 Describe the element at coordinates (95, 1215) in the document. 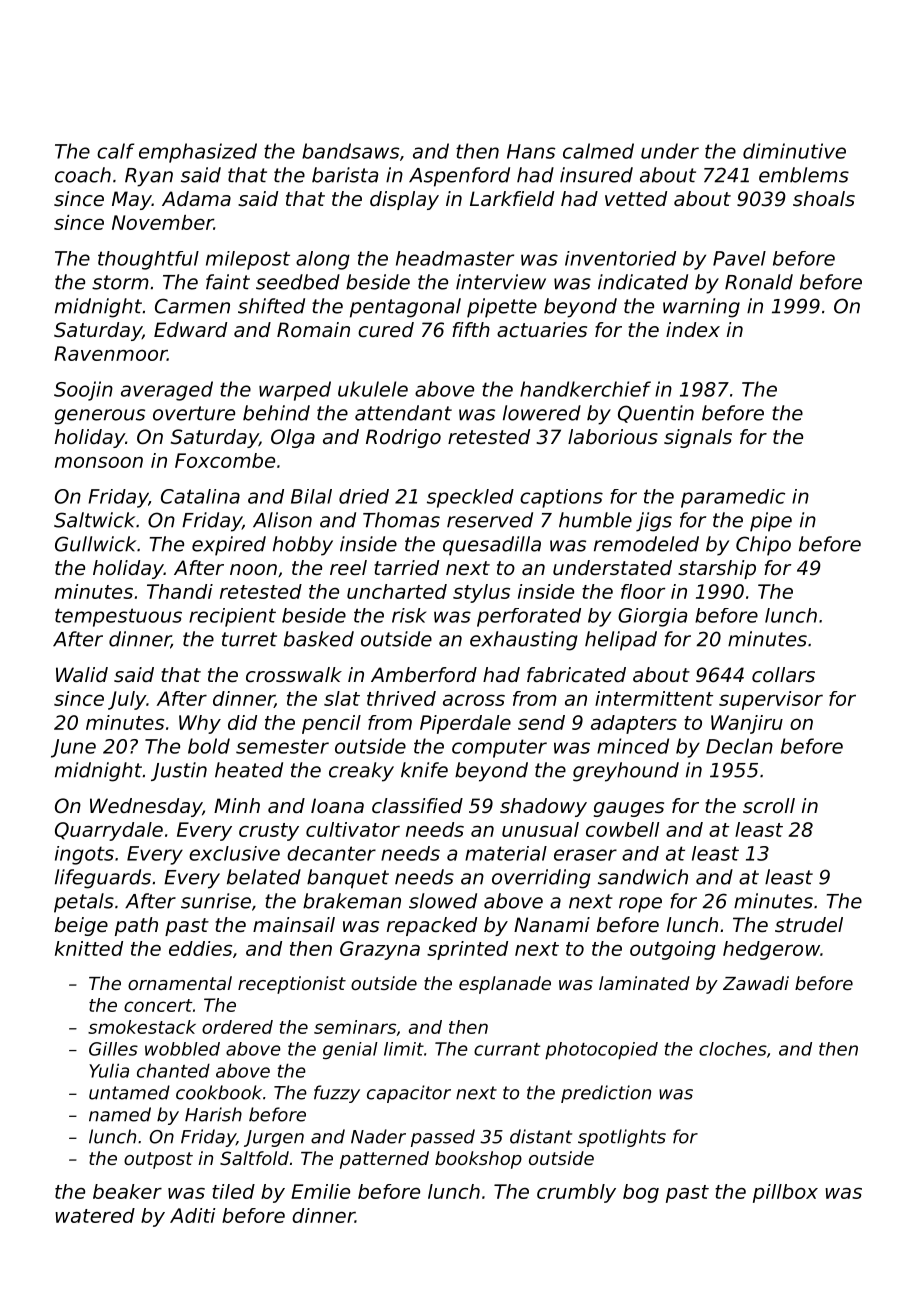

I see `watered` at that location.
